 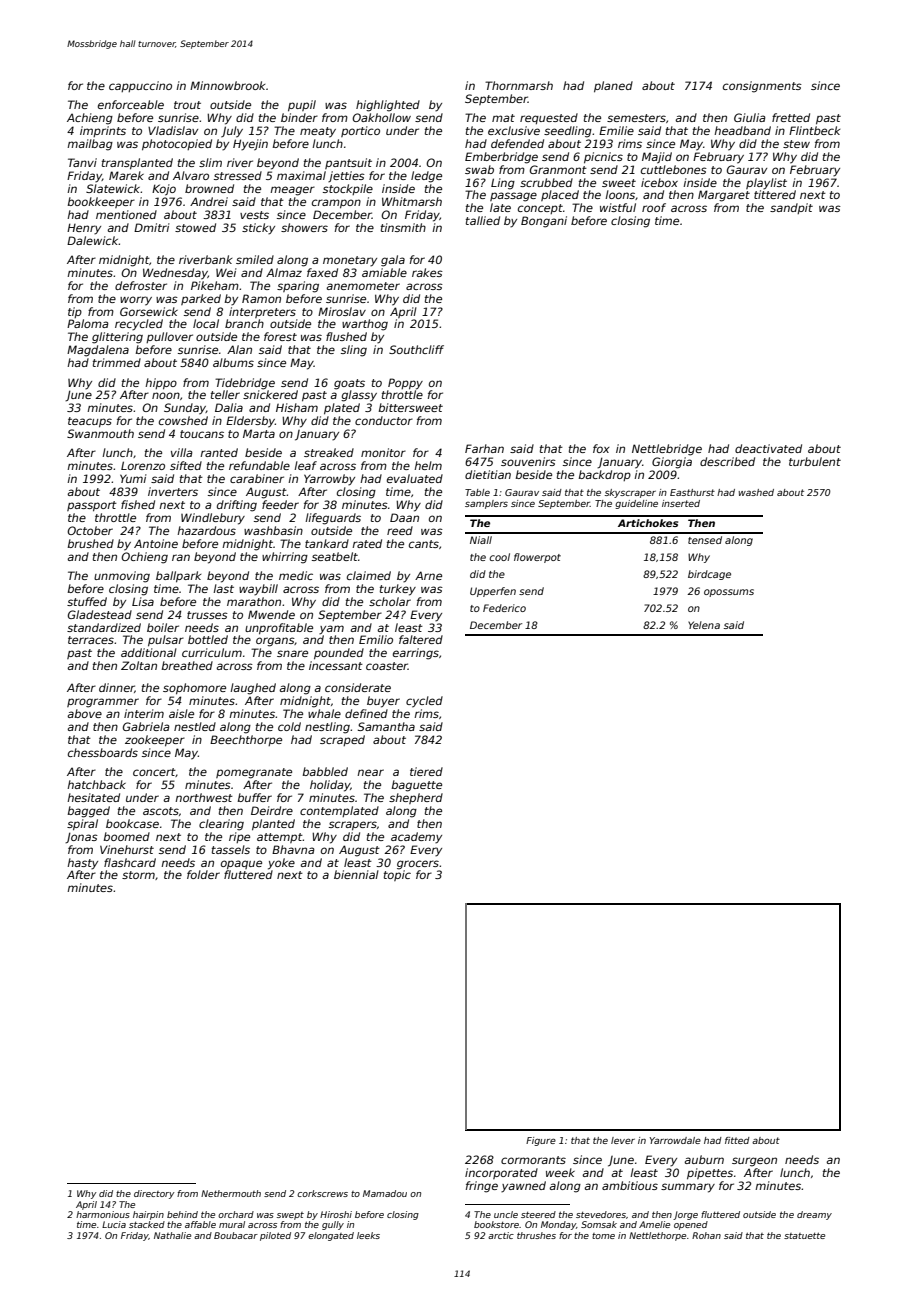 I want to click on teacups, so click(x=90, y=422).
